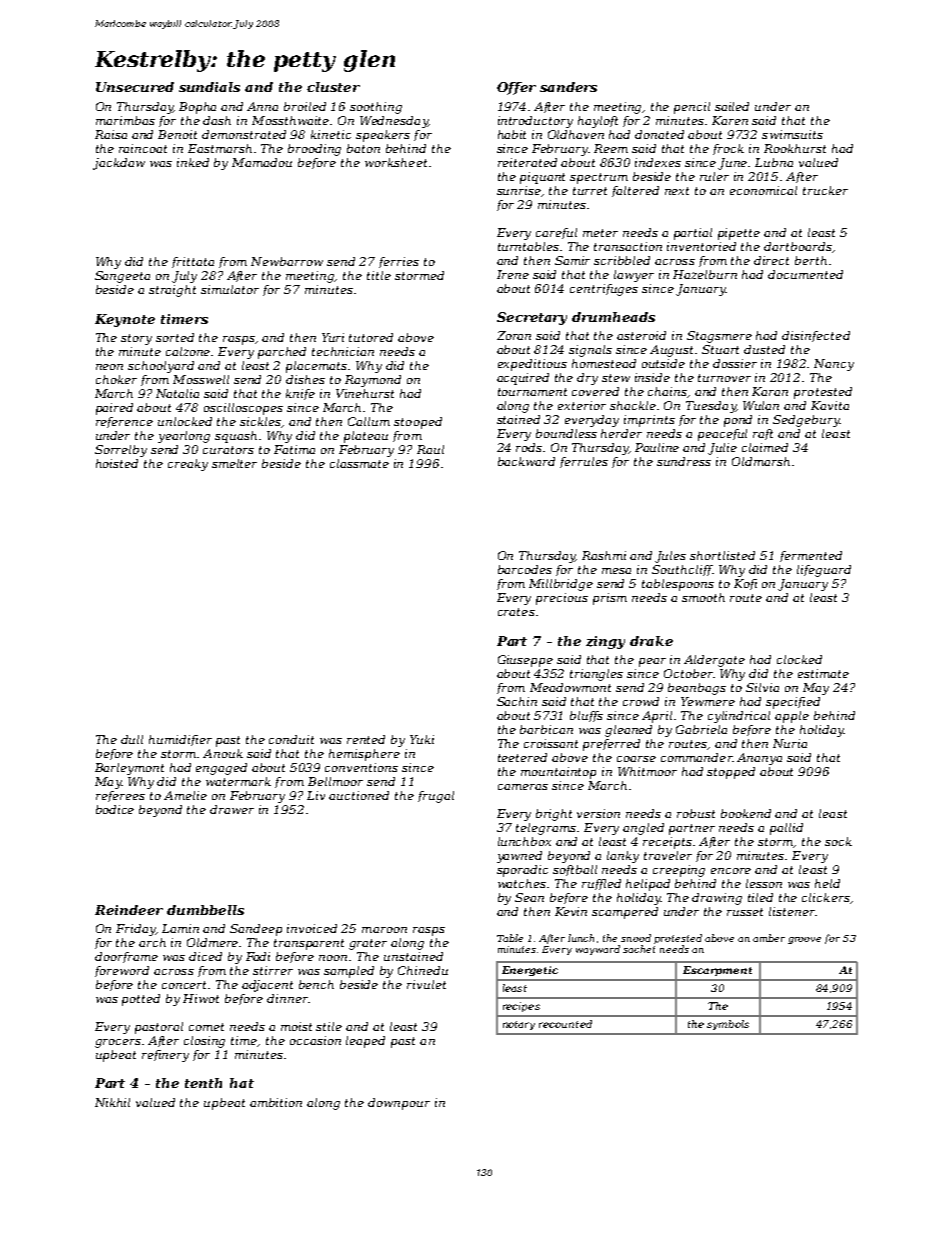 This document has height=1233, width=952. I want to click on Unsecured, so click(135, 87).
